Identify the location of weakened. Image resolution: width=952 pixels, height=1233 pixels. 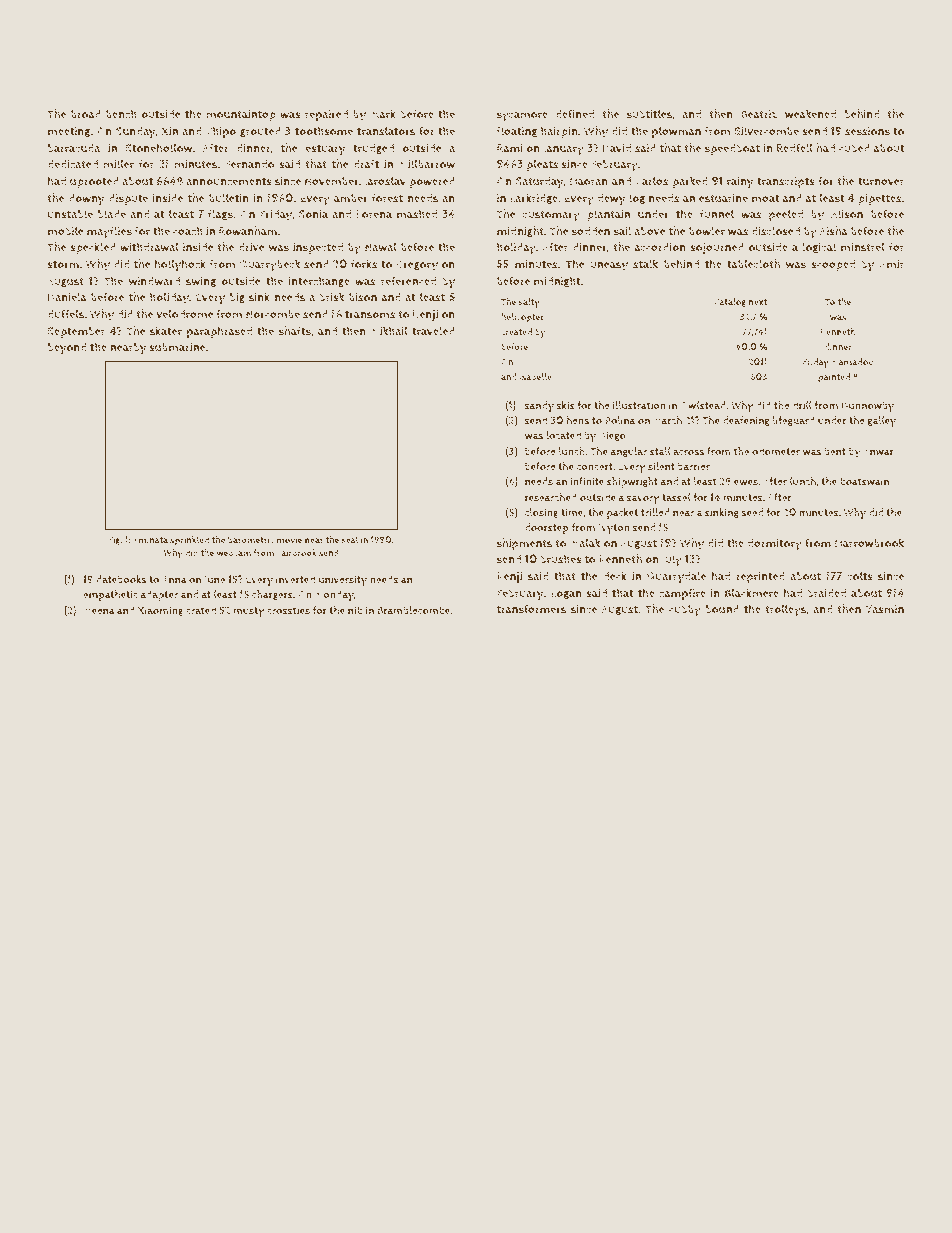
(810, 114).
